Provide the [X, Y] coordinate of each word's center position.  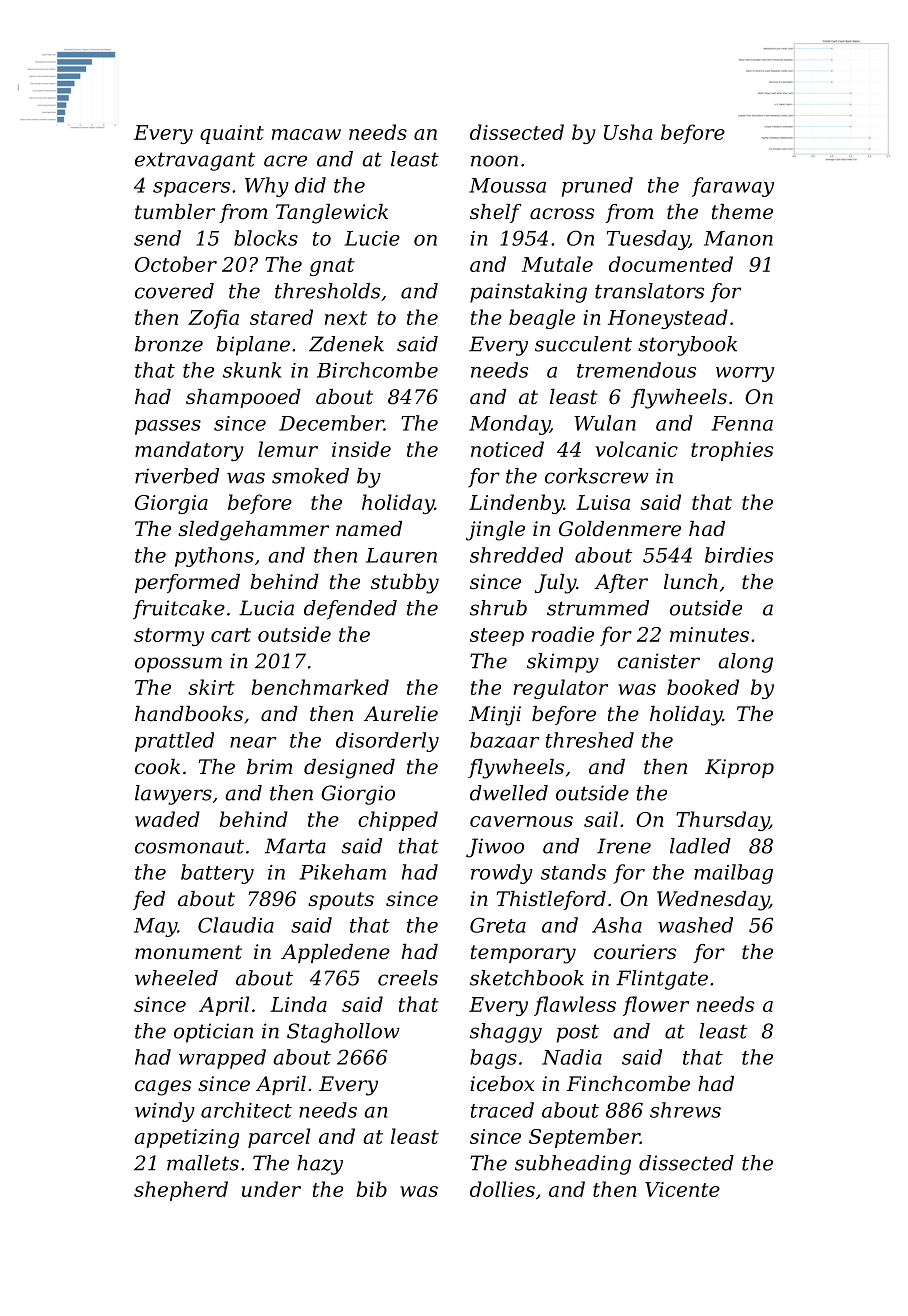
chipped [398, 821]
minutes [709, 634]
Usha [628, 132]
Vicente [682, 1189]
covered [174, 291]
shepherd [181, 1191]
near [253, 742]
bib [372, 1189]
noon [494, 161]
